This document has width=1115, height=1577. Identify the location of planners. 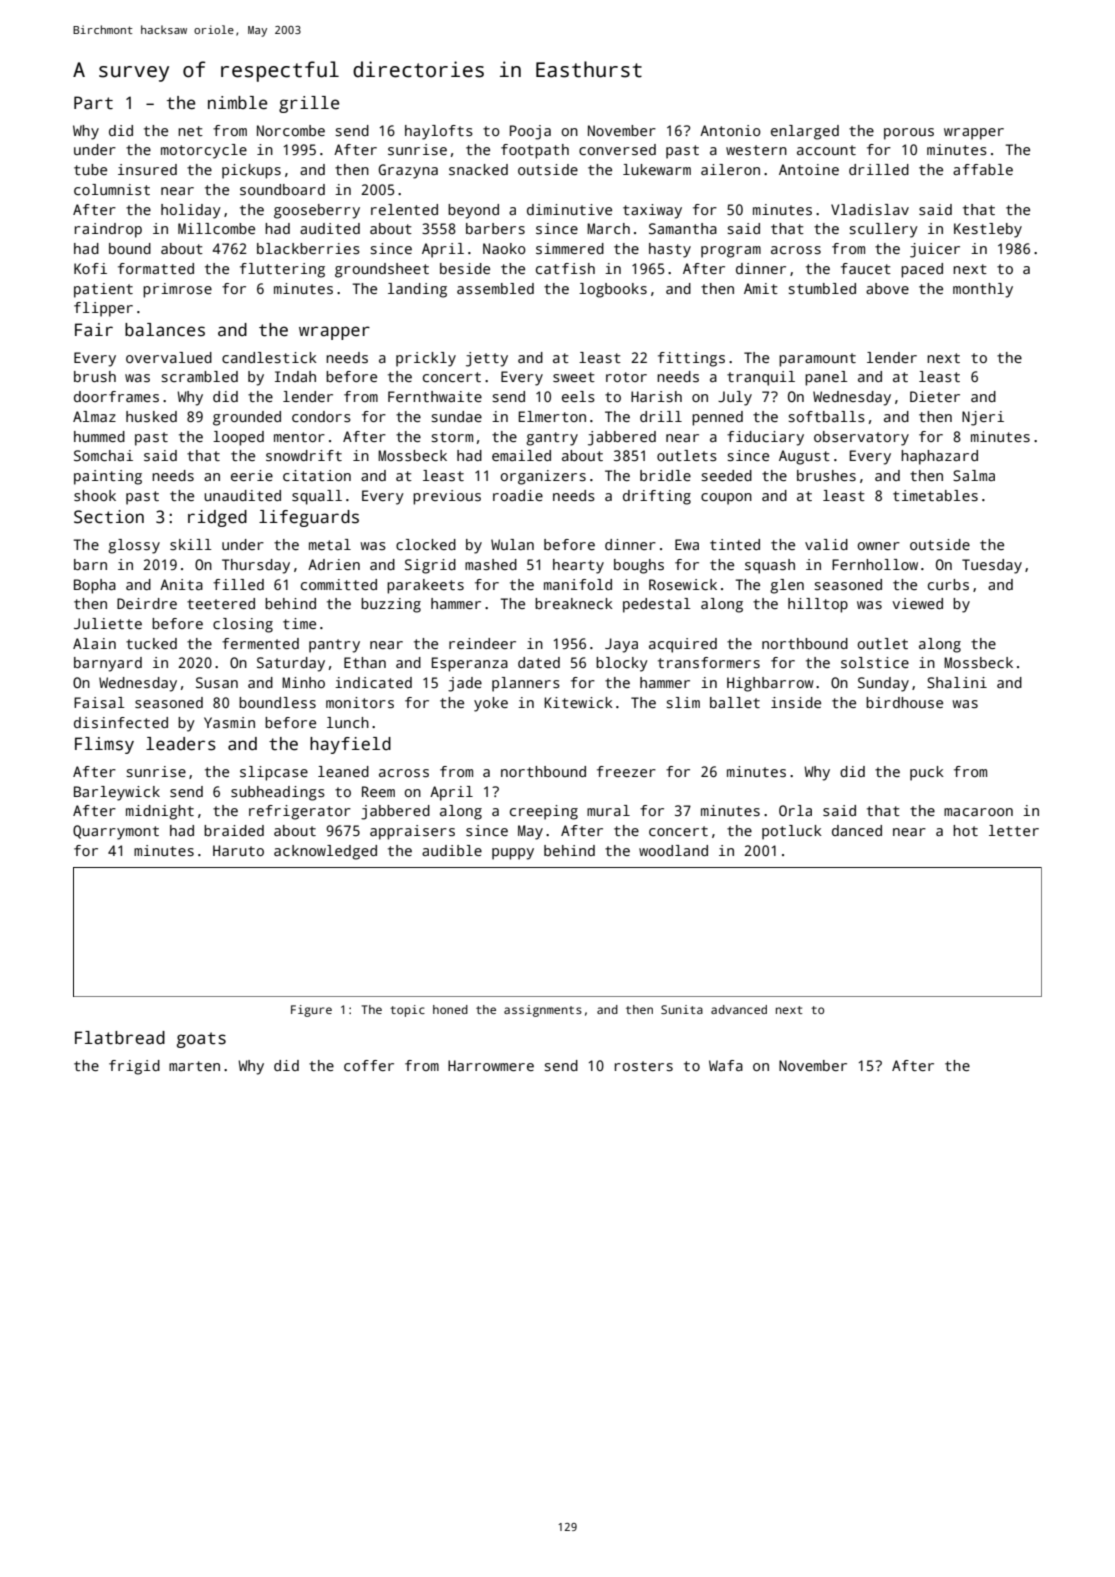
(526, 684).
